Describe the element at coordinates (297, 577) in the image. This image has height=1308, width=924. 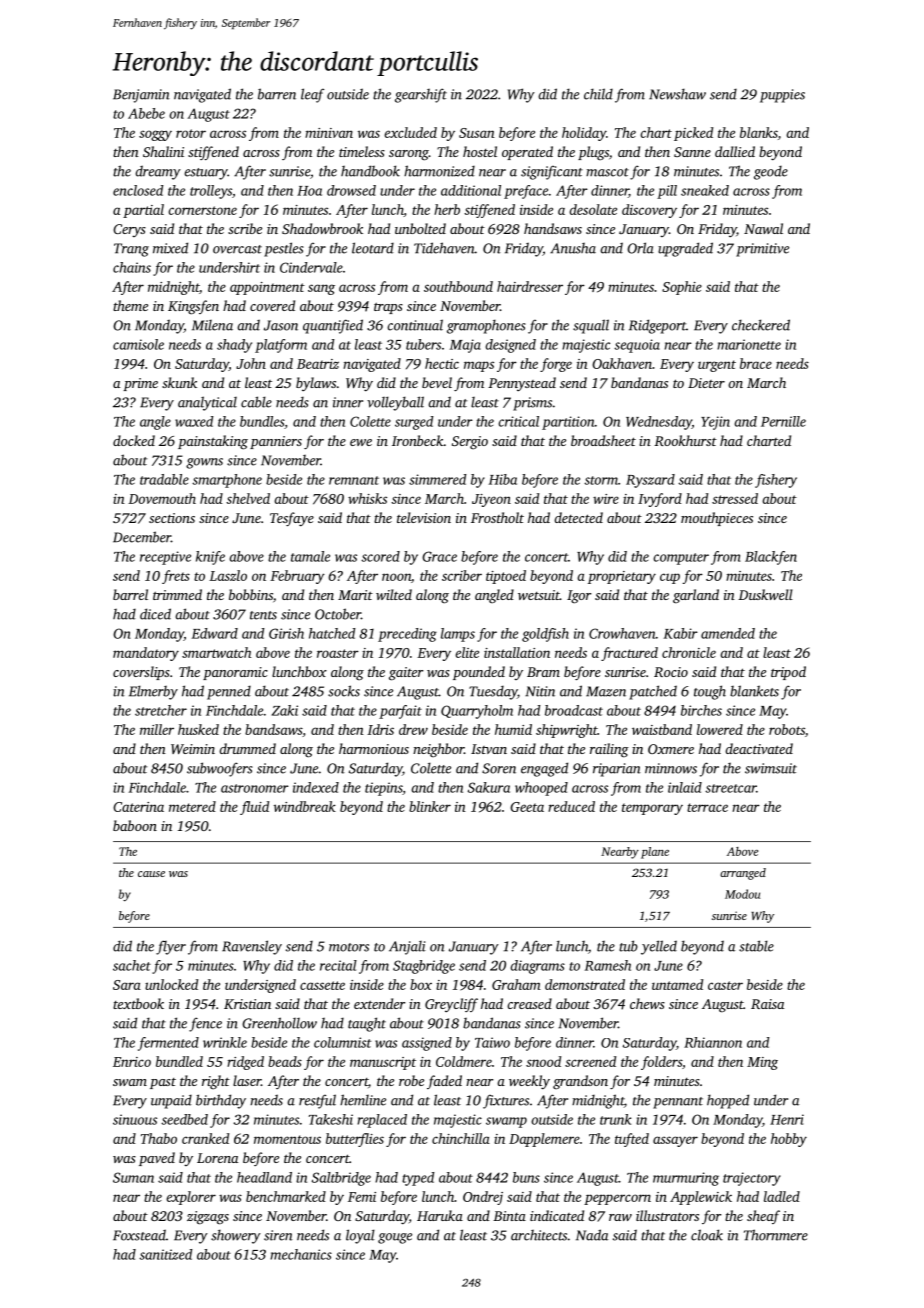
I see `February` at that location.
